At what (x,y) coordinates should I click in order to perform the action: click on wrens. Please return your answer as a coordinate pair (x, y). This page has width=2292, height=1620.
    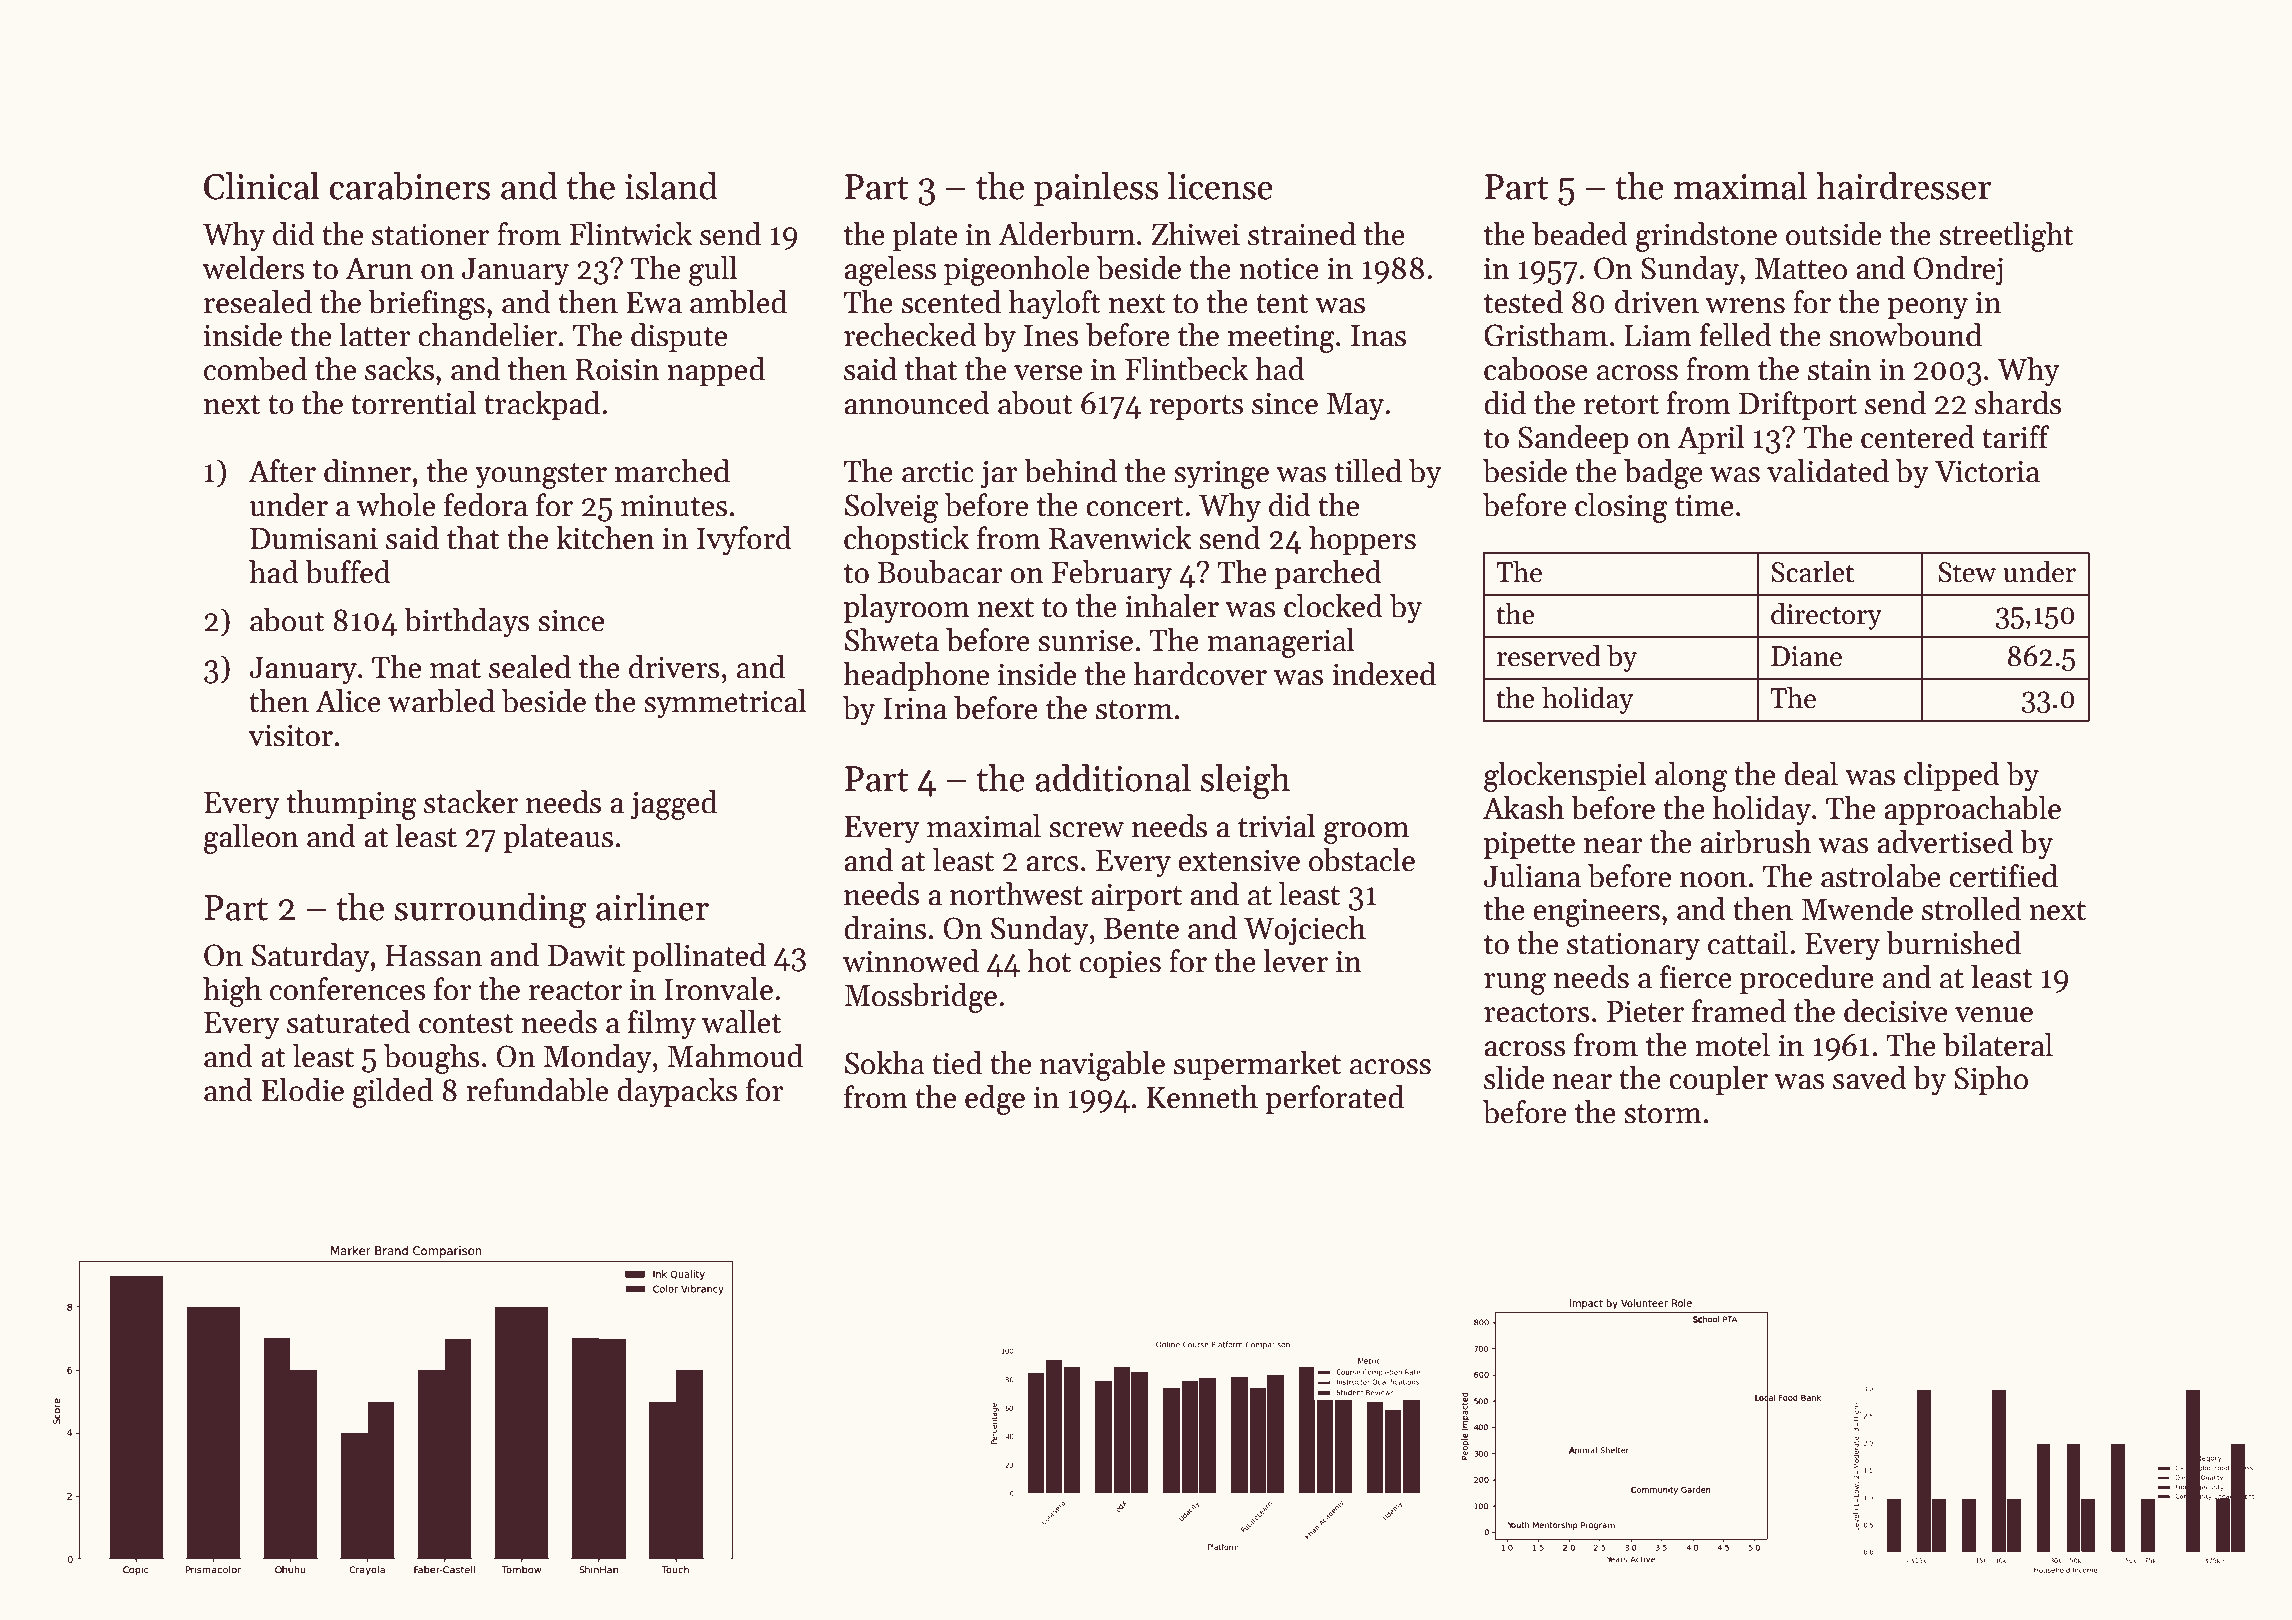
    Looking at the image, I should click on (1745, 306).
